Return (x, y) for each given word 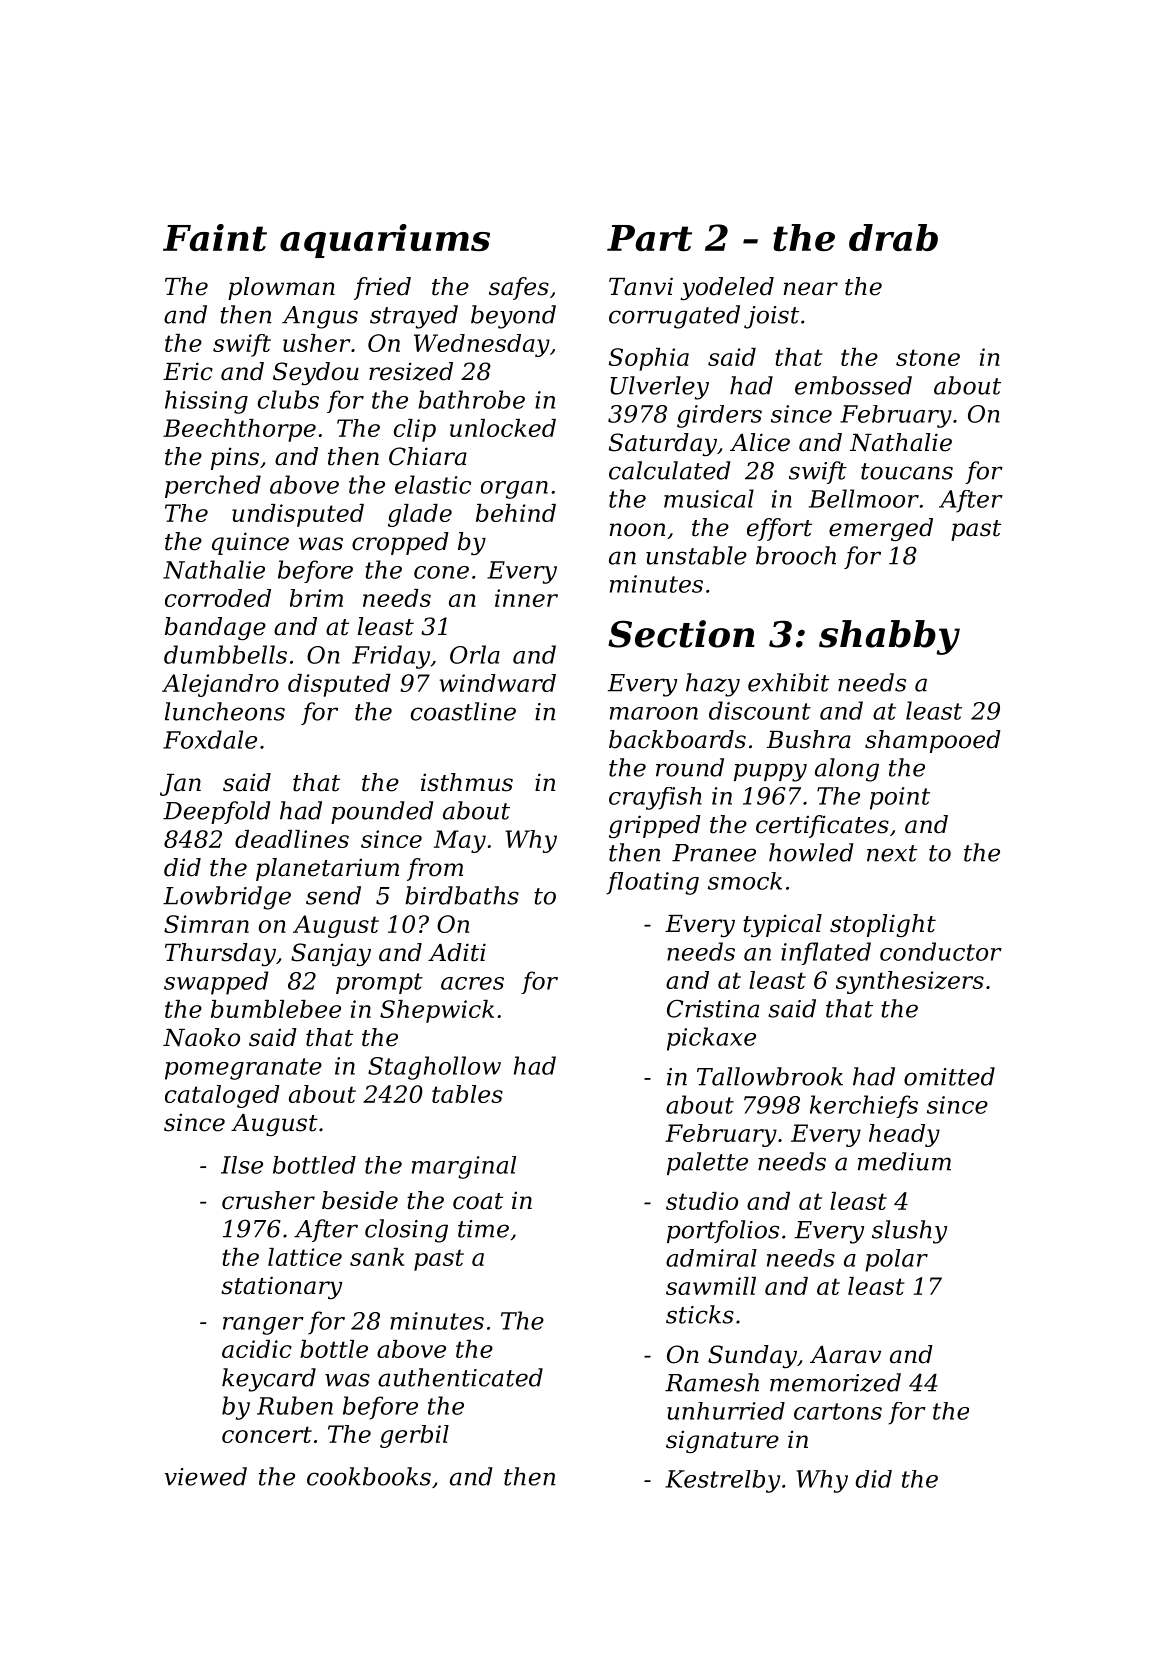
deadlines (292, 839)
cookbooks (369, 1476)
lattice (305, 1257)
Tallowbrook (770, 1076)
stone (928, 357)
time (483, 1229)
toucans (907, 471)
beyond (513, 317)
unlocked (503, 428)
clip (415, 430)
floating (652, 883)
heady (904, 1135)
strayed (414, 317)
